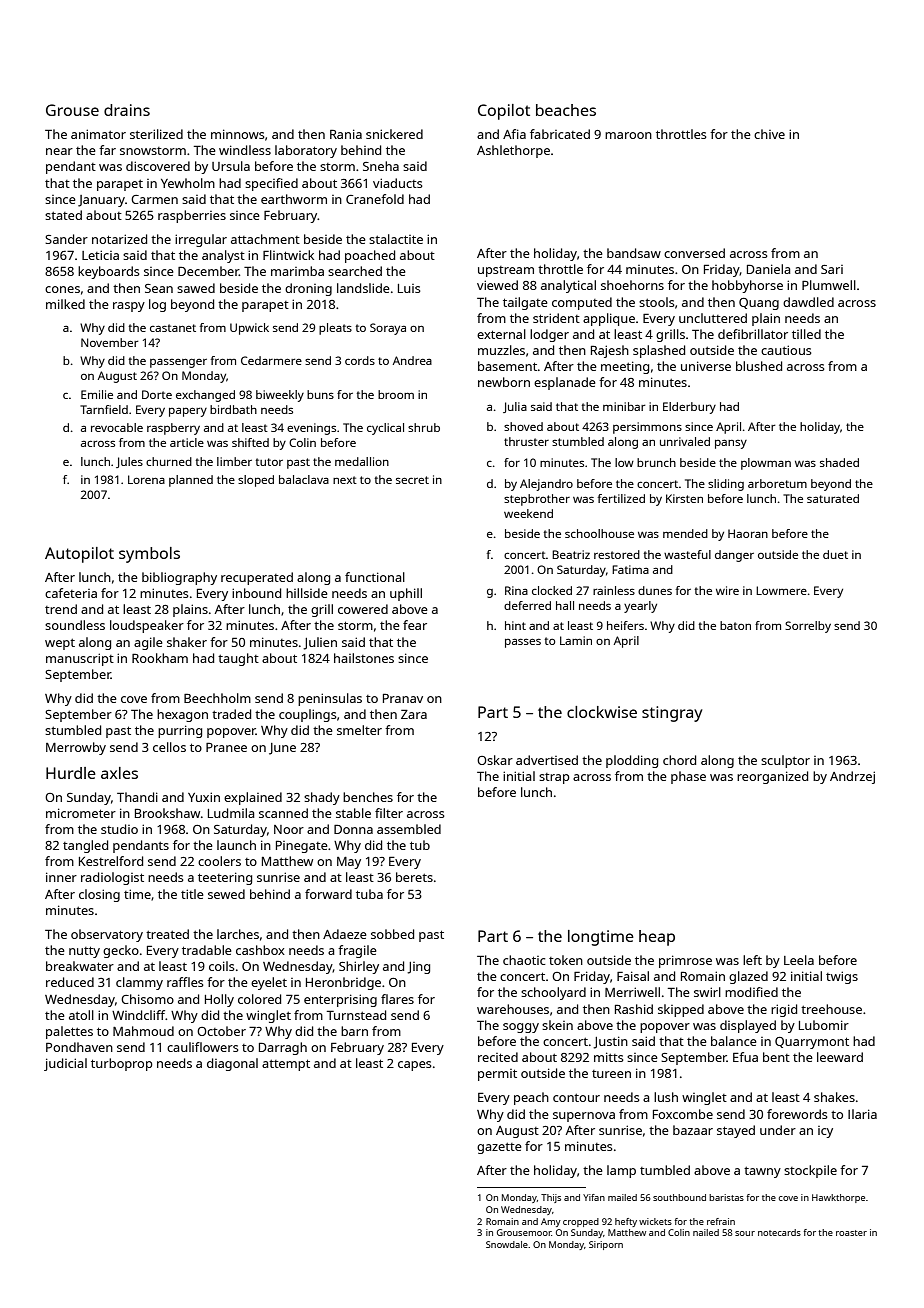  What do you see at coordinates (659, 351) in the page?
I see `splashed` at bounding box center [659, 351].
